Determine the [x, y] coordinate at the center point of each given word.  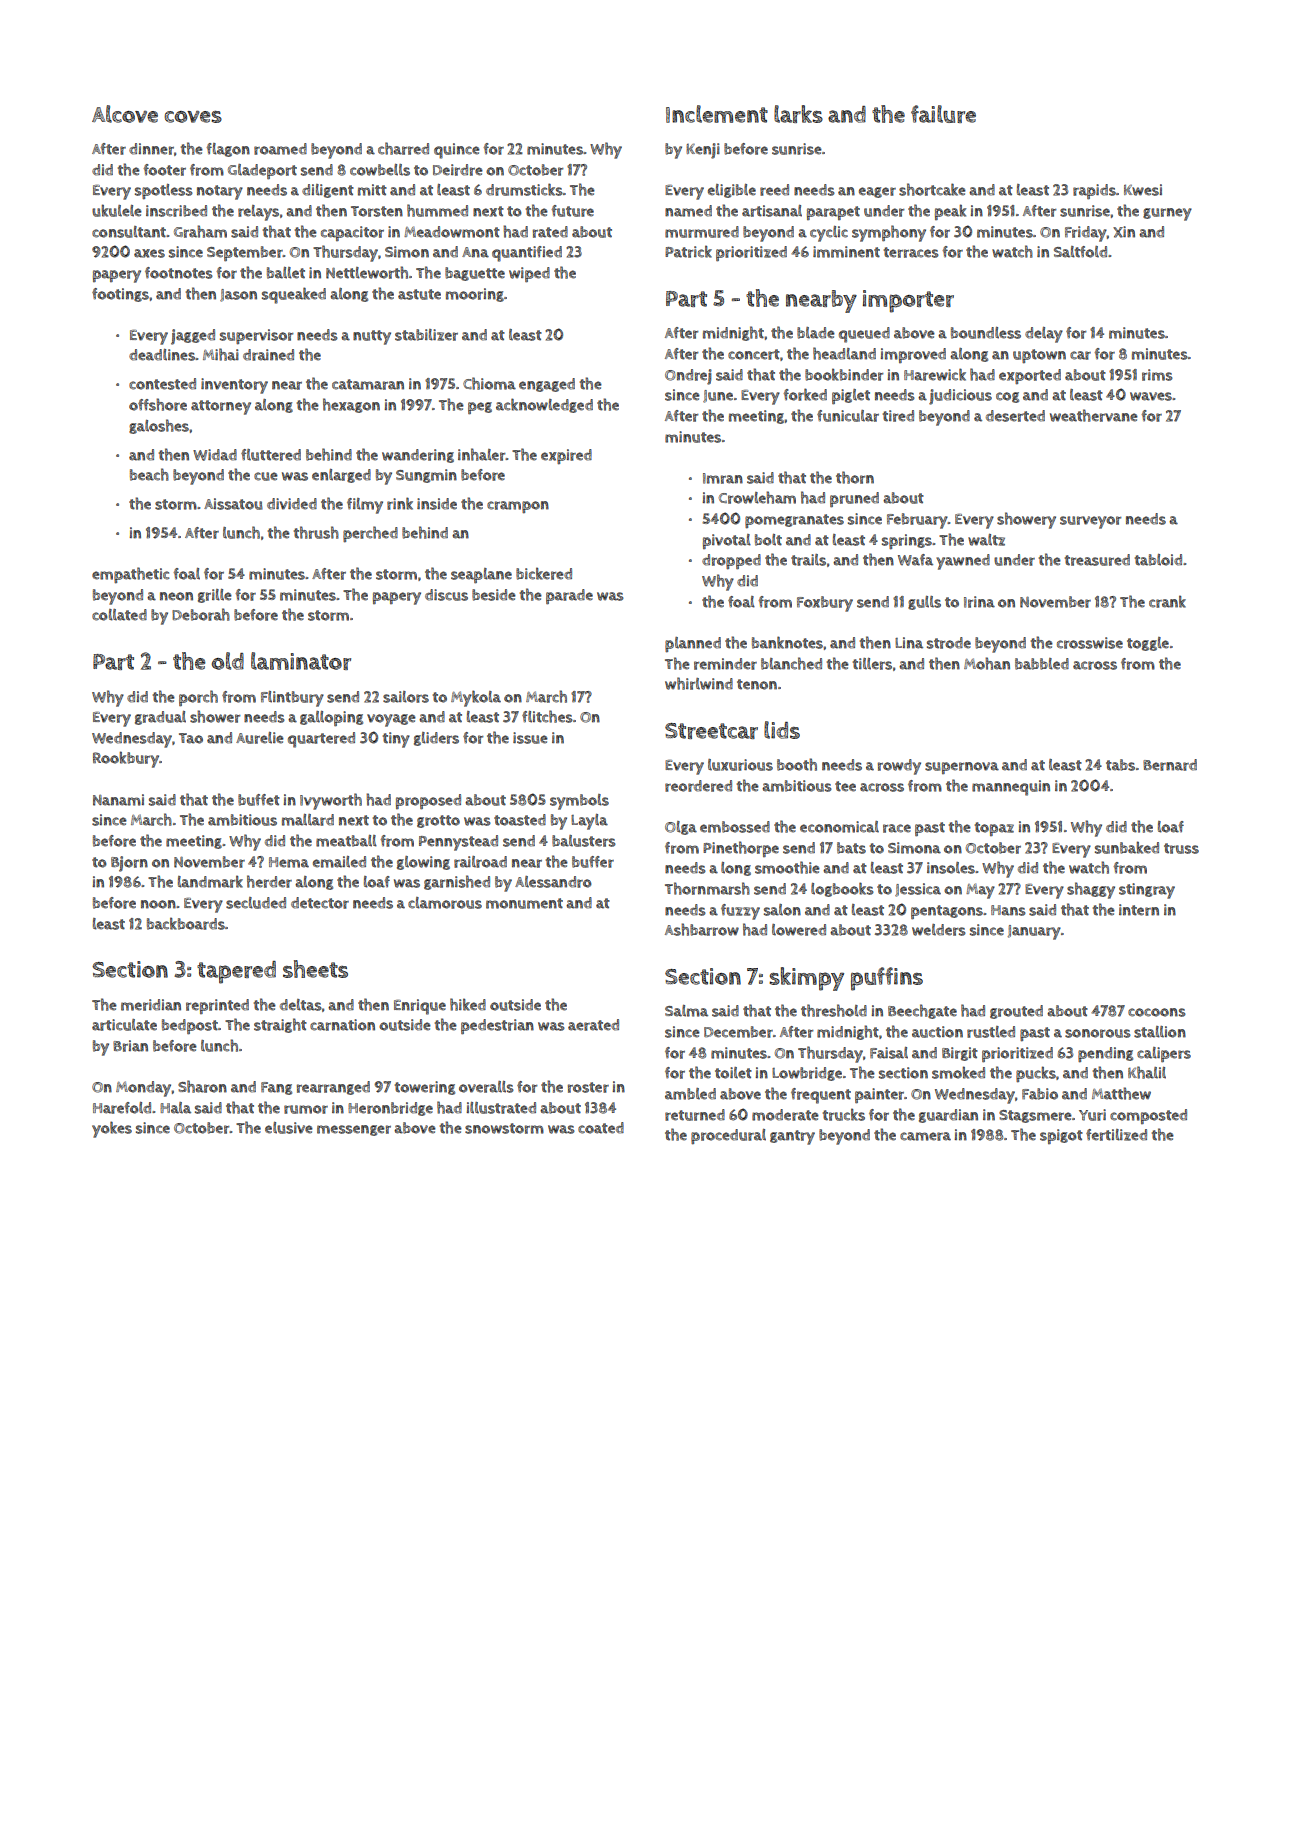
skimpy [806, 979]
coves [193, 117]
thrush [316, 532]
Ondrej [688, 377]
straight [280, 1025]
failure [943, 114]
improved [913, 355]
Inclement [717, 114]
